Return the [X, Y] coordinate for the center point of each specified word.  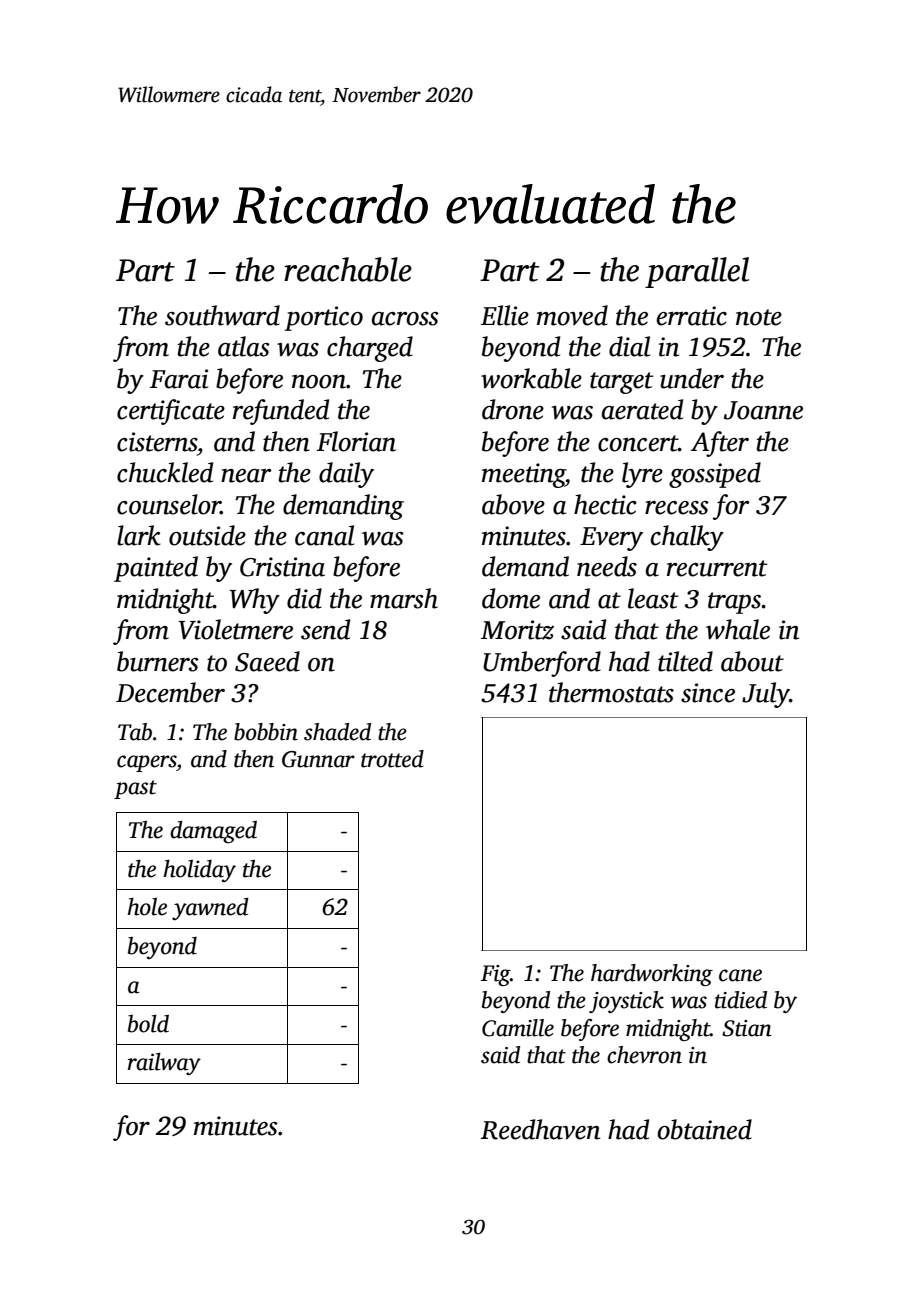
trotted [392, 759]
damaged [213, 832]
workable [531, 378]
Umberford [542, 664]
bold [148, 1023]
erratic [692, 316]
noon [319, 382]
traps [735, 603]
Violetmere [236, 629]
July [766, 695]
